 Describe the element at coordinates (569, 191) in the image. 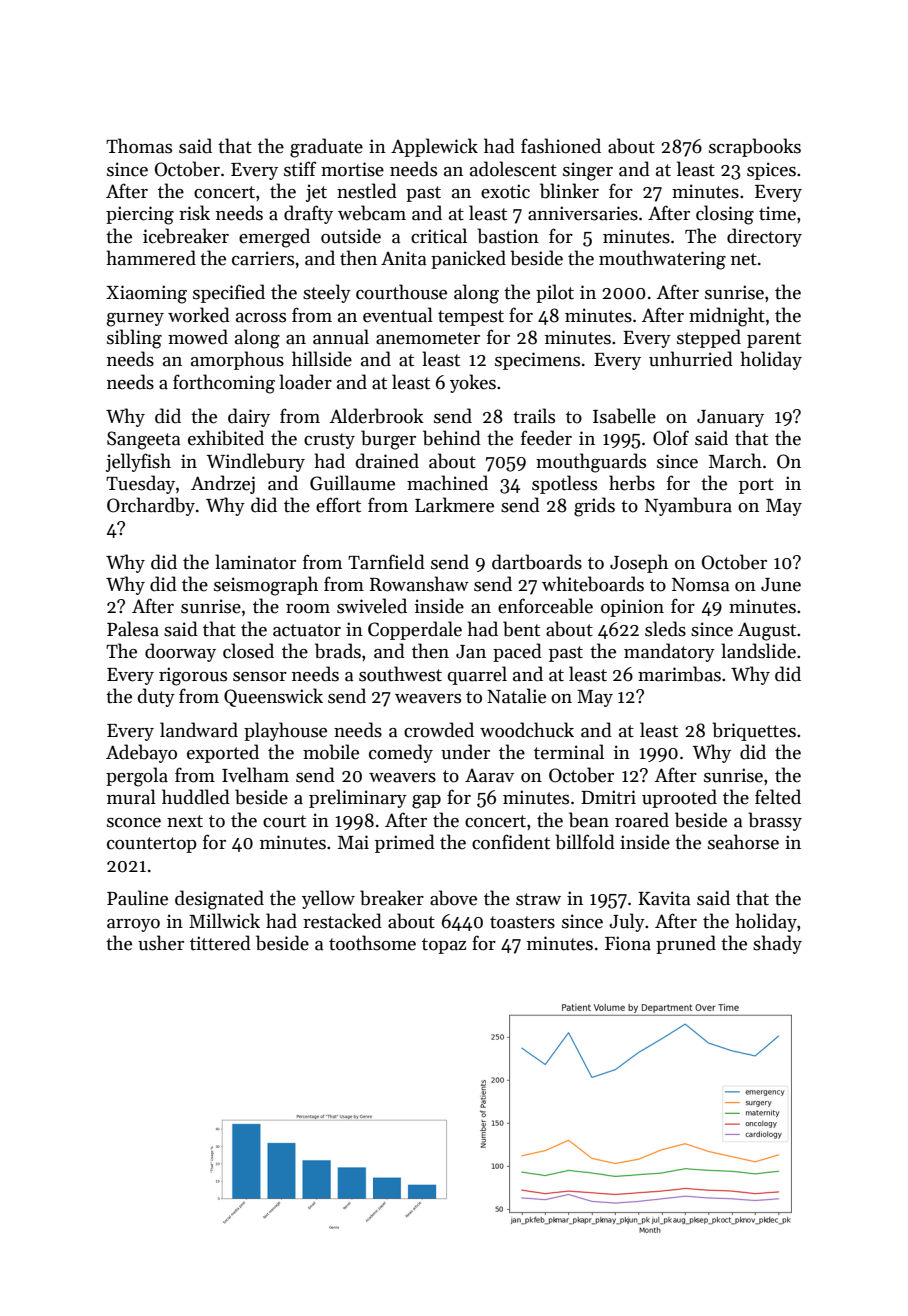

I see `blinker` at that location.
